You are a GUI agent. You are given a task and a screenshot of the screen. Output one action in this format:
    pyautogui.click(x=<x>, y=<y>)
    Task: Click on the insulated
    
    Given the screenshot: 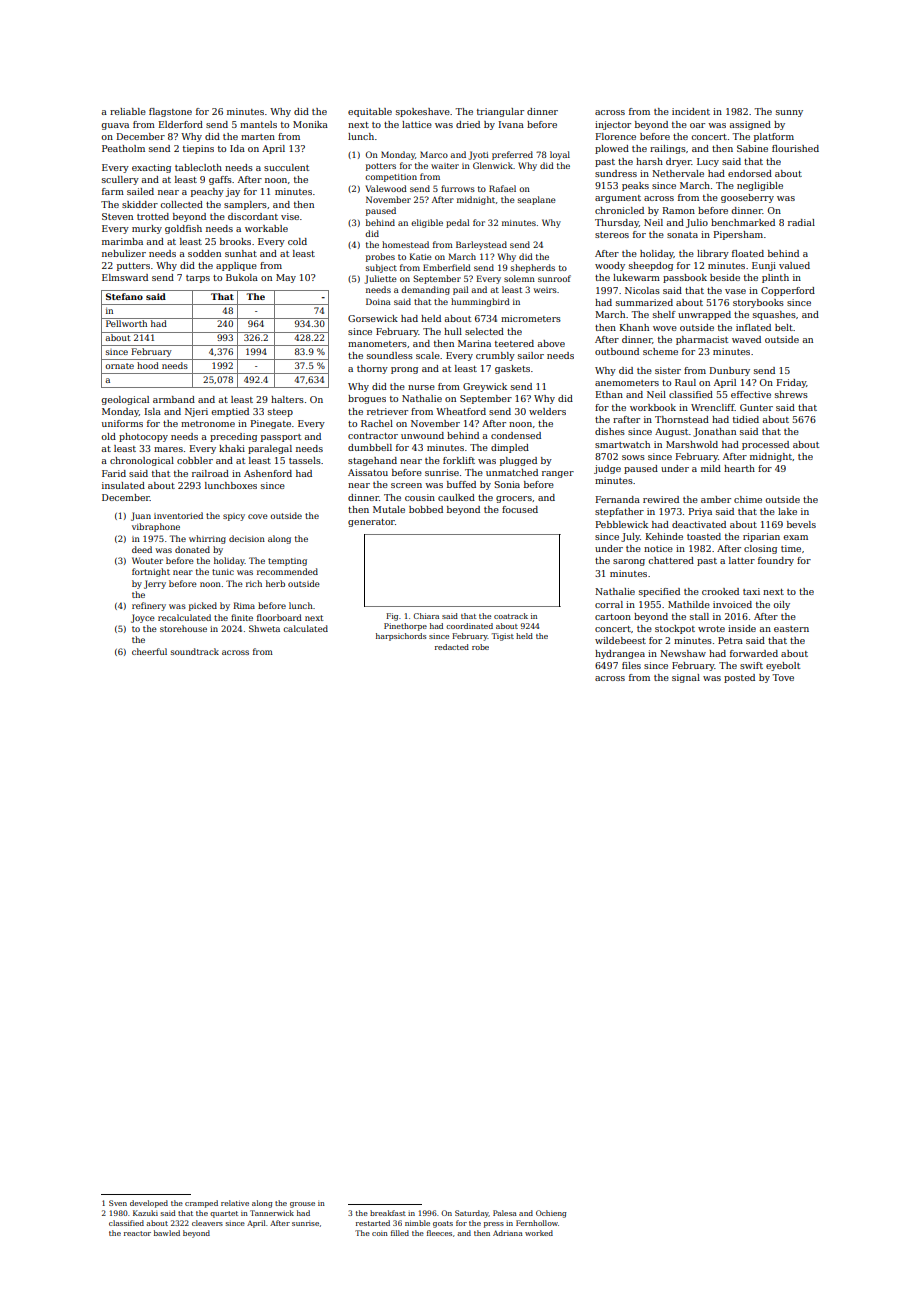 What is the action you would take?
    pyautogui.click(x=123, y=485)
